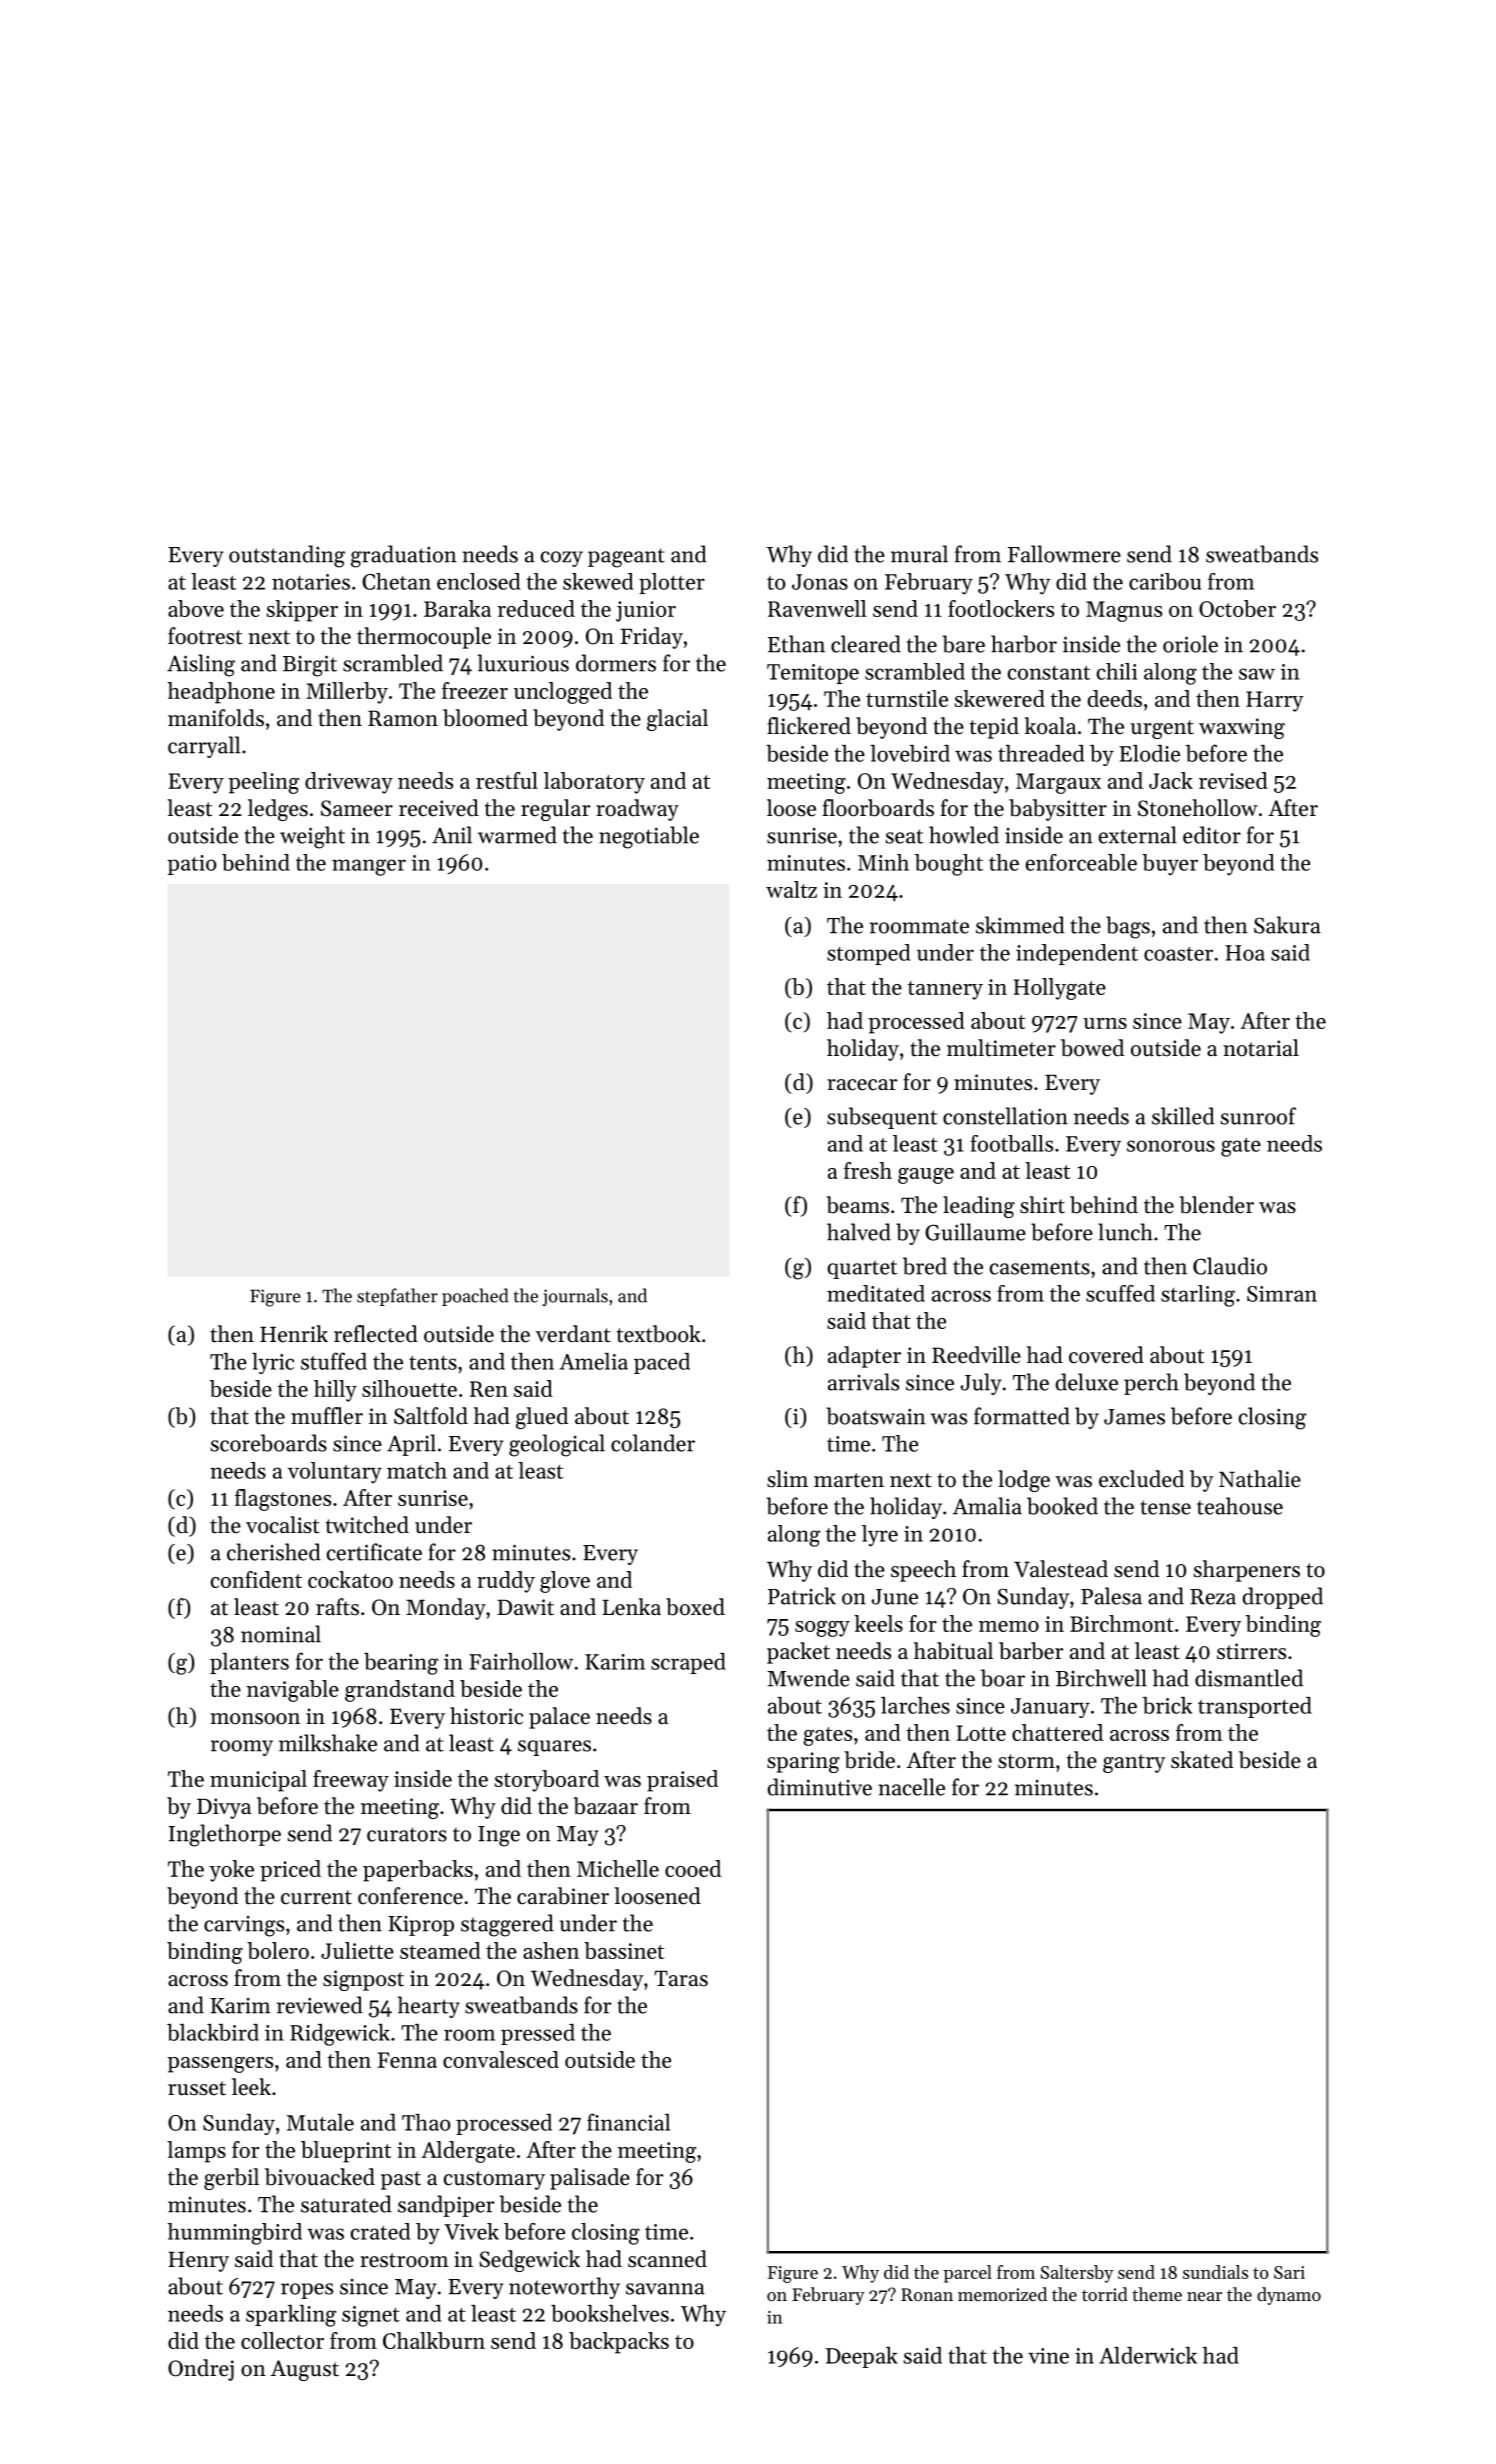 This image has width=1496, height=2464. I want to click on manger, so click(369, 867).
